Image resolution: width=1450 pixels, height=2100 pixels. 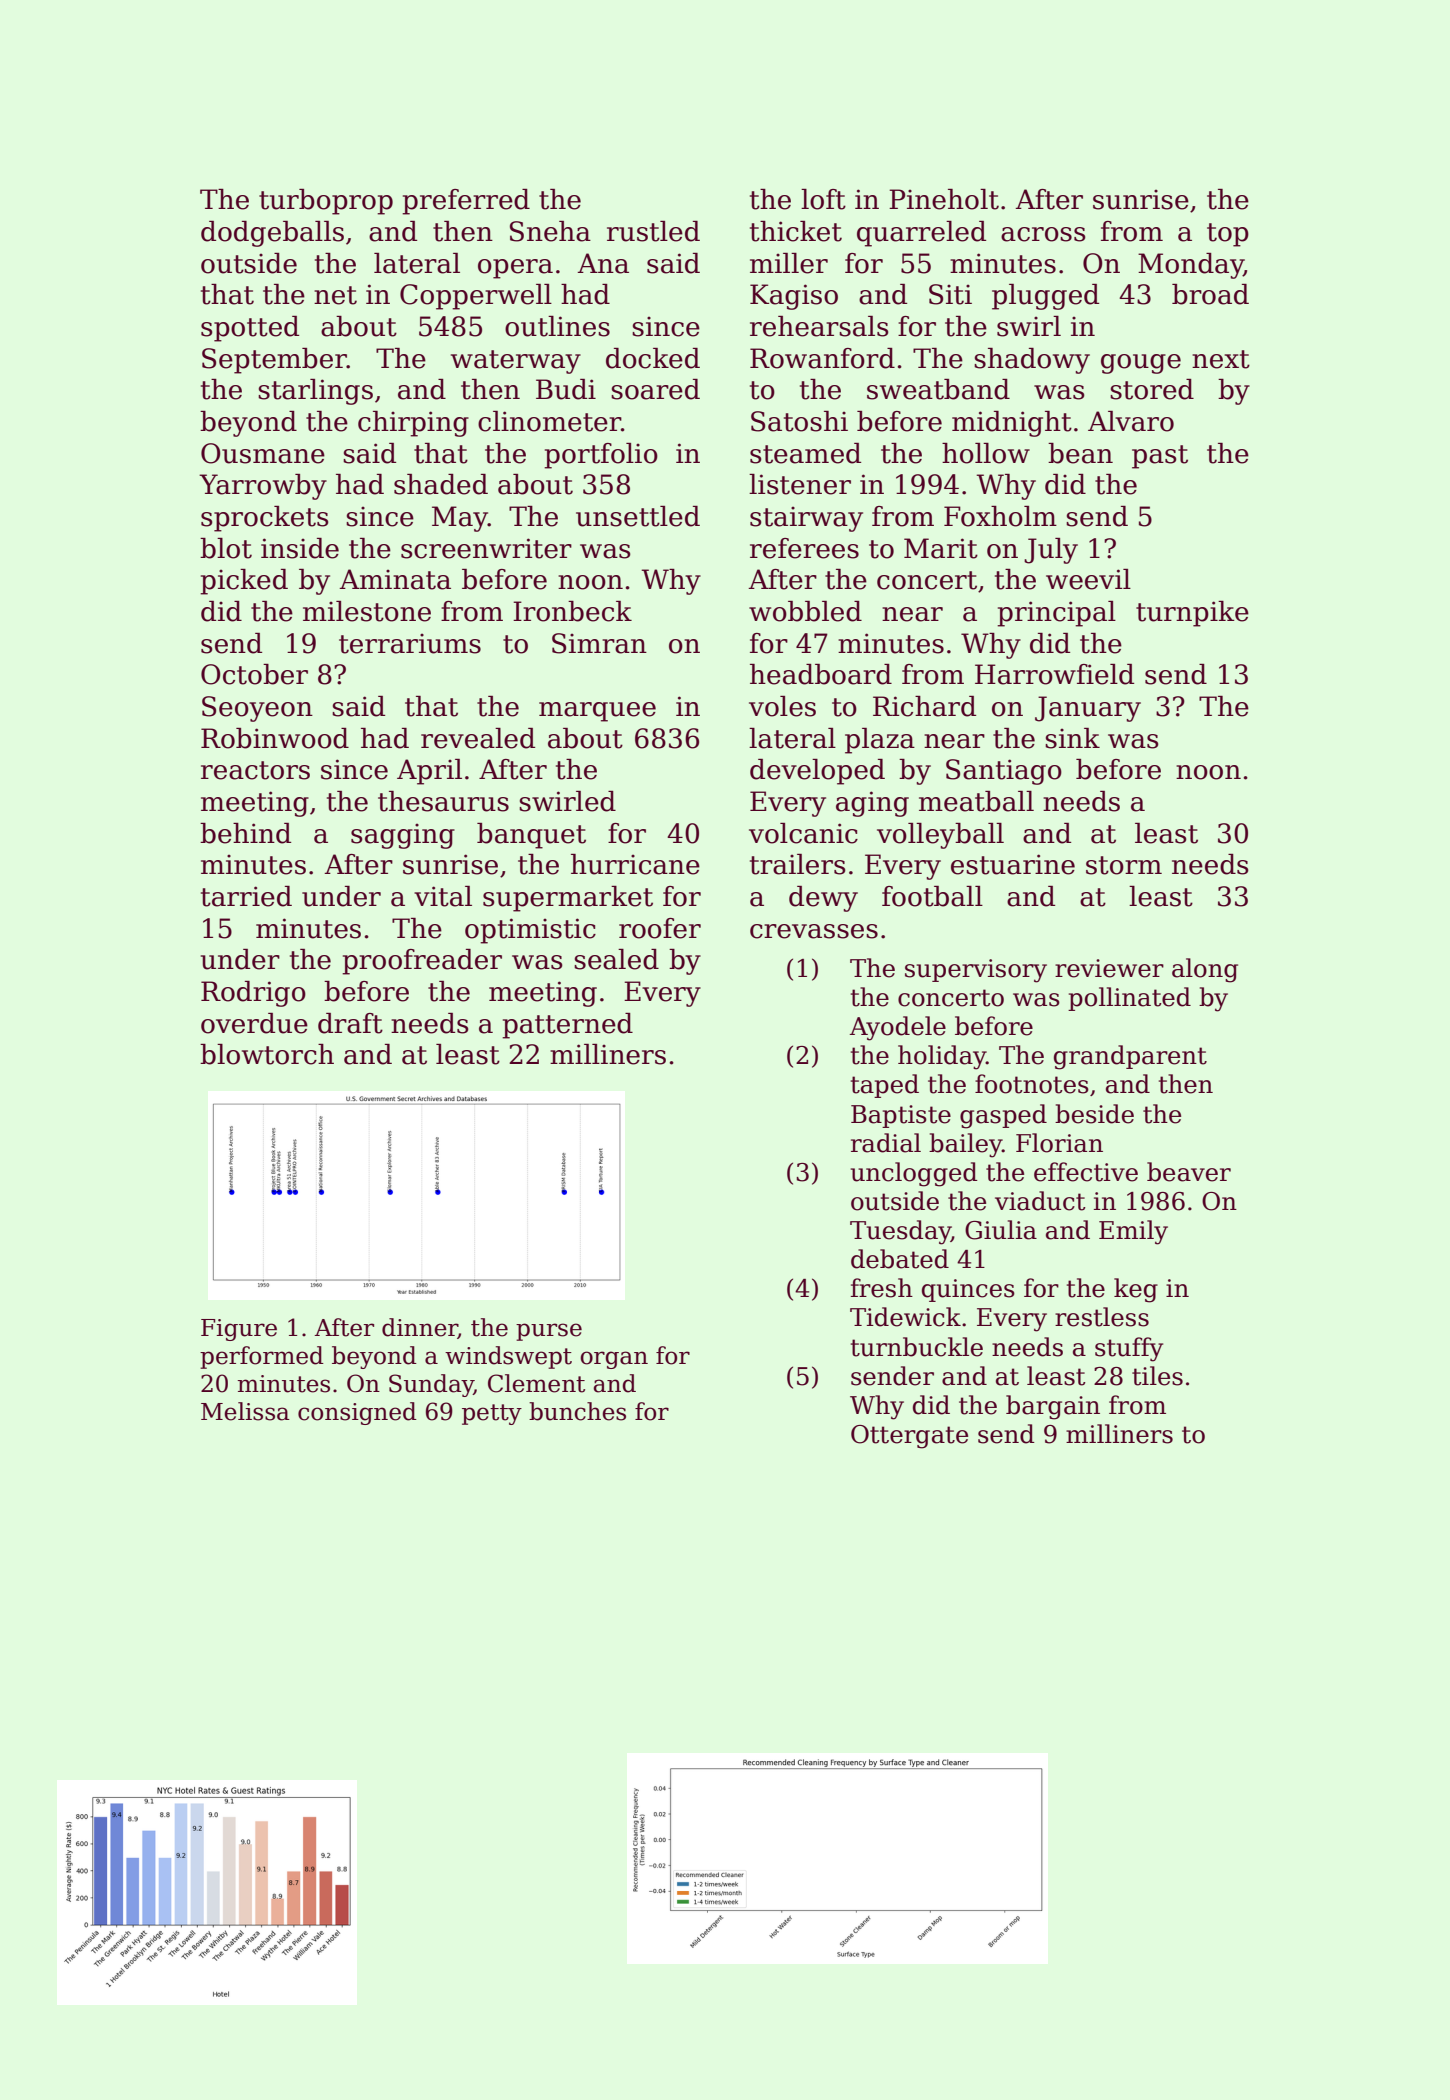 What do you see at coordinates (257, 709) in the screenshot?
I see `Seoyeon` at bounding box center [257, 709].
